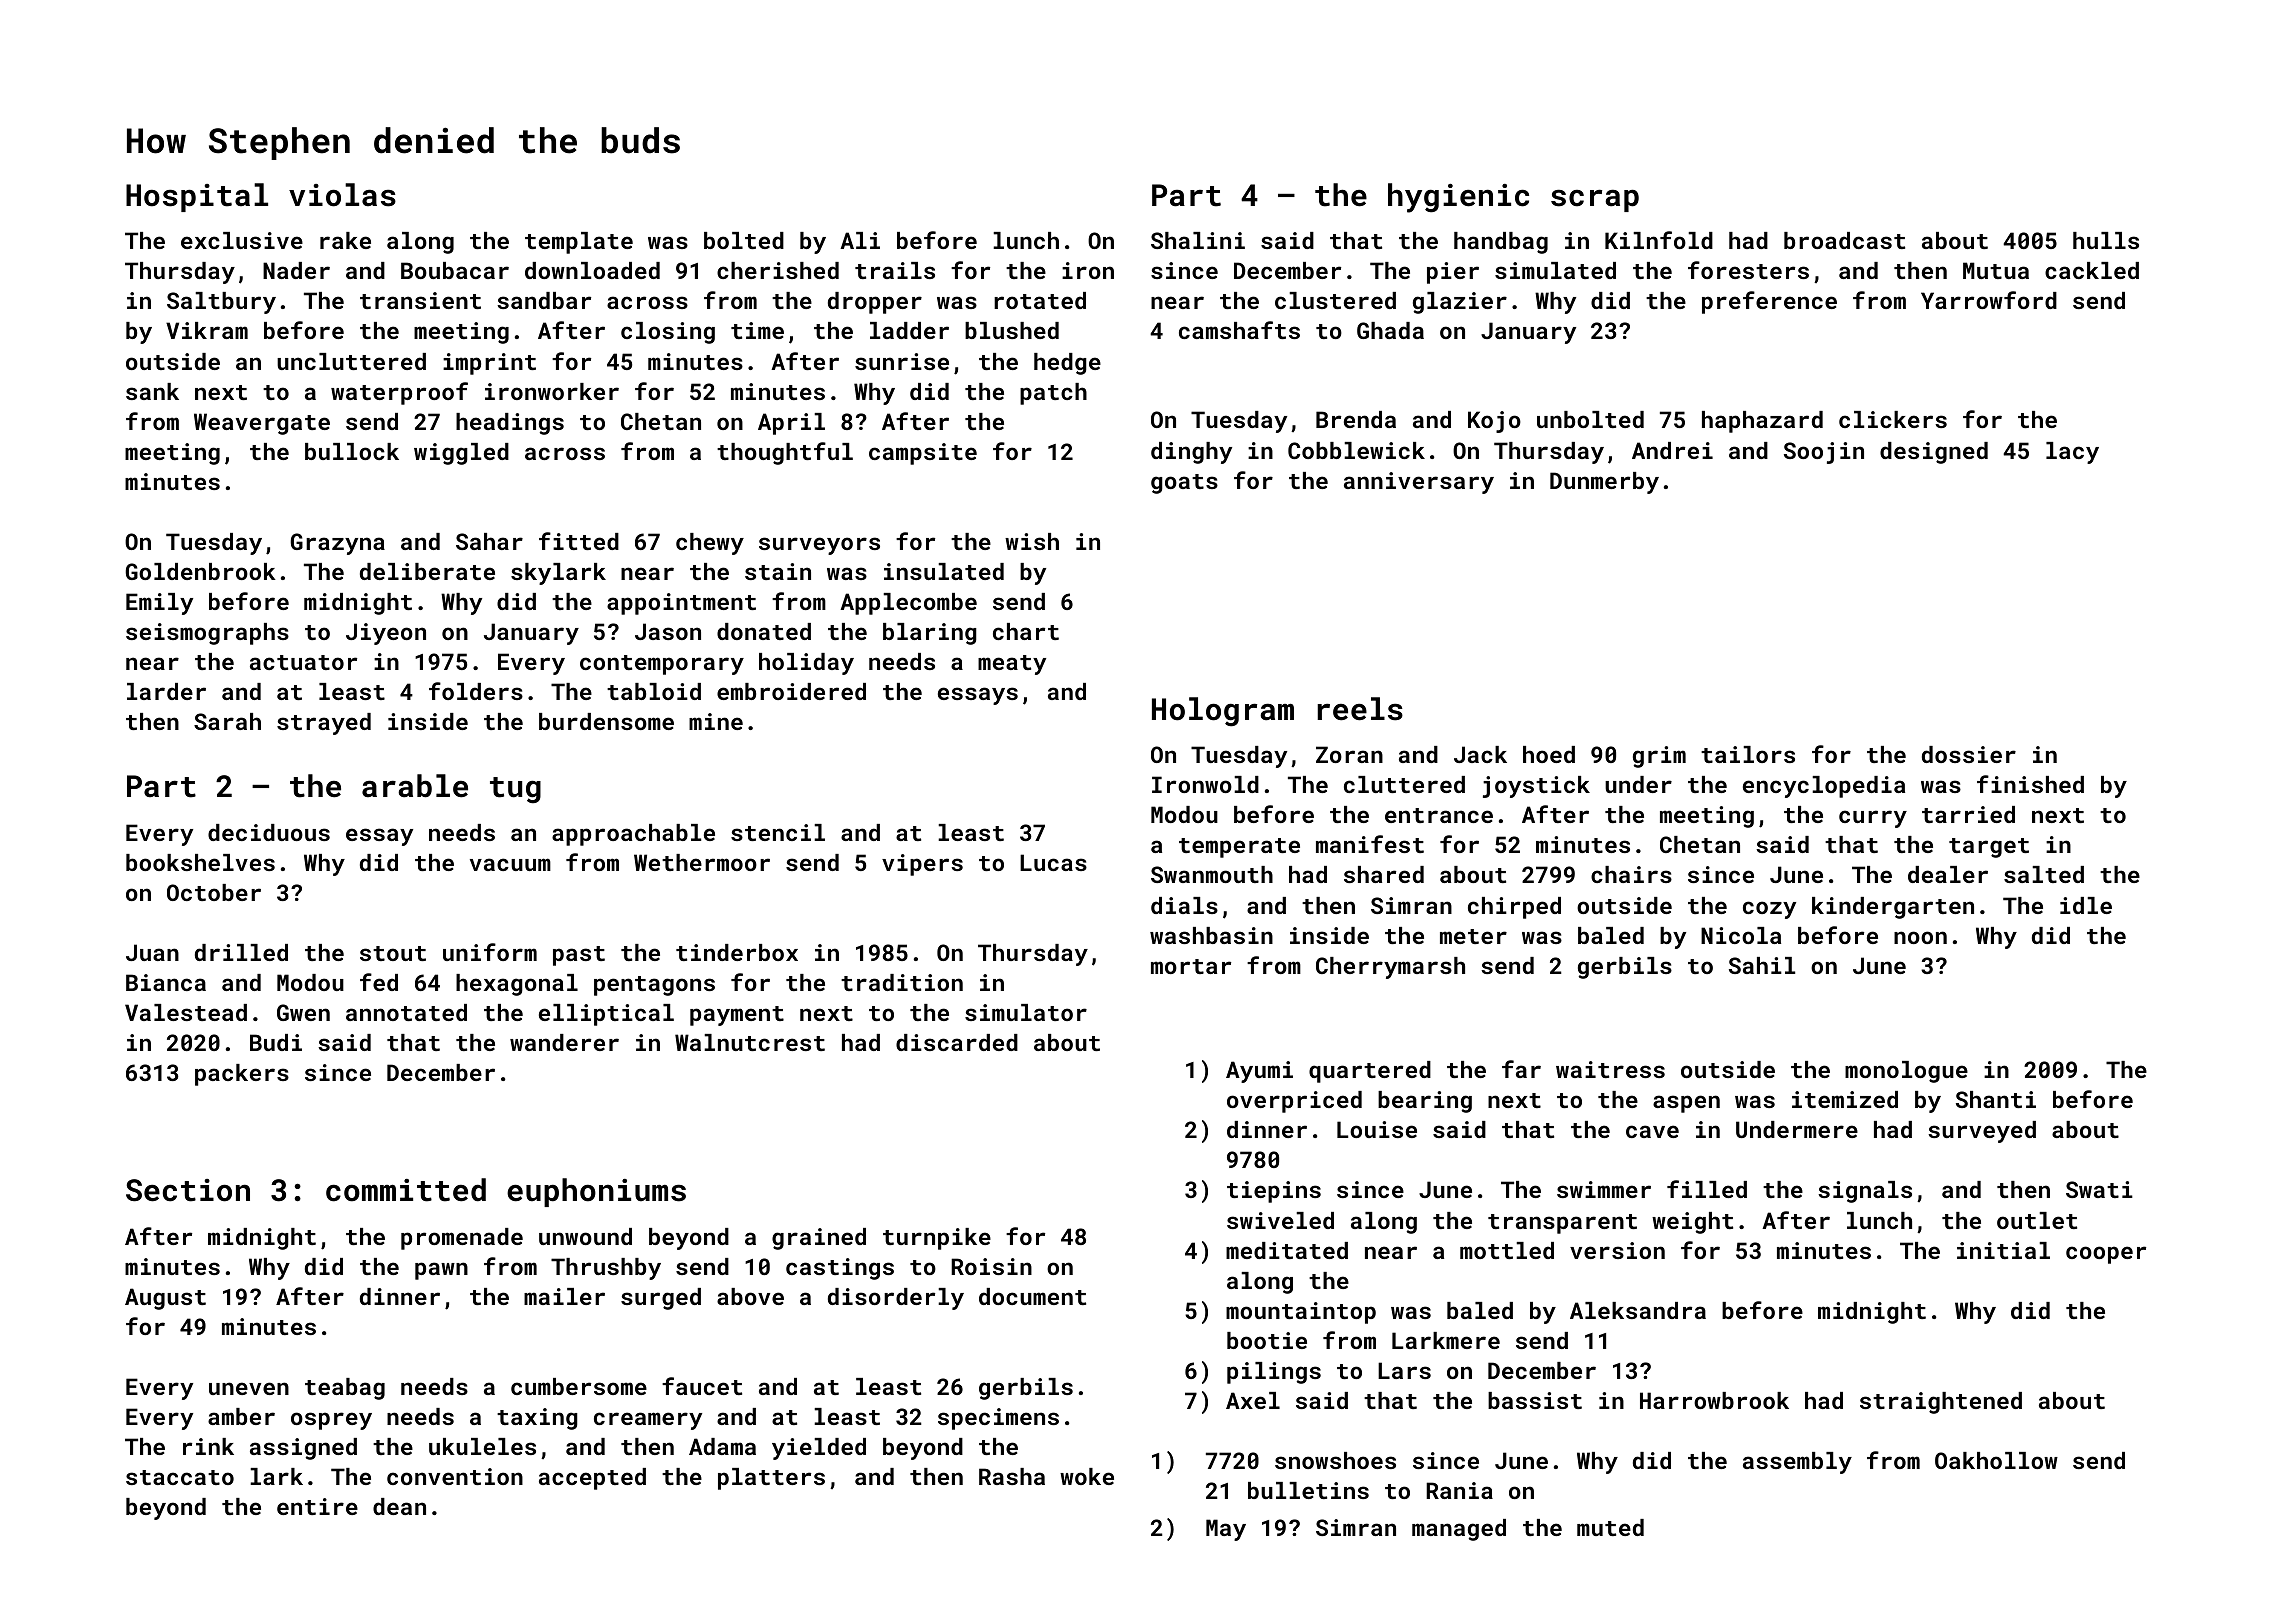 This screenshot has width=2275, height=1609. Describe the element at coordinates (1996, 1099) in the screenshot. I see `Shanti` at that location.
